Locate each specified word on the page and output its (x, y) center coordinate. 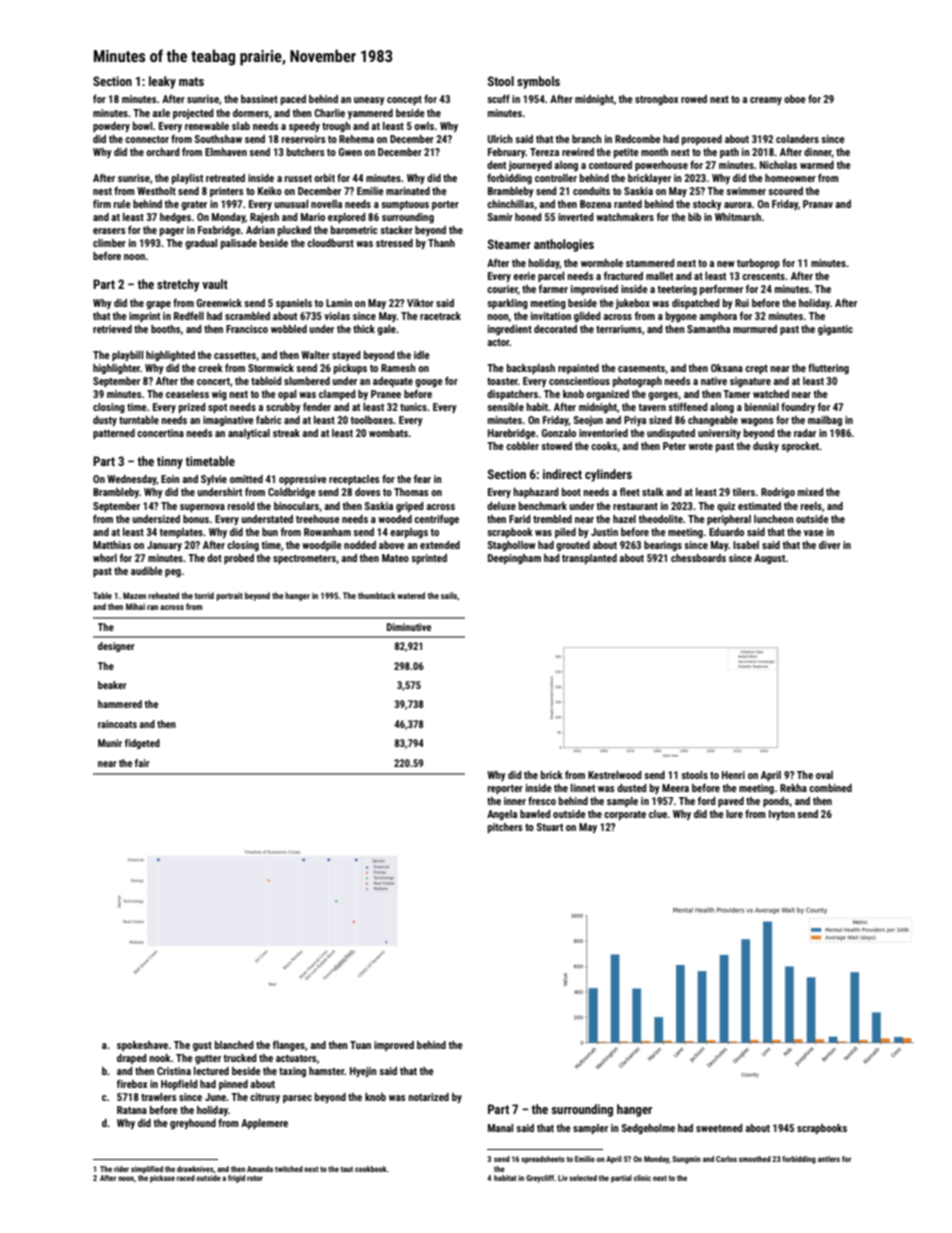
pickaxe (162, 1179)
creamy (766, 101)
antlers (829, 1159)
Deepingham (514, 559)
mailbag (825, 421)
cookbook (371, 1169)
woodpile (322, 546)
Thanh (441, 243)
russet (298, 178)
